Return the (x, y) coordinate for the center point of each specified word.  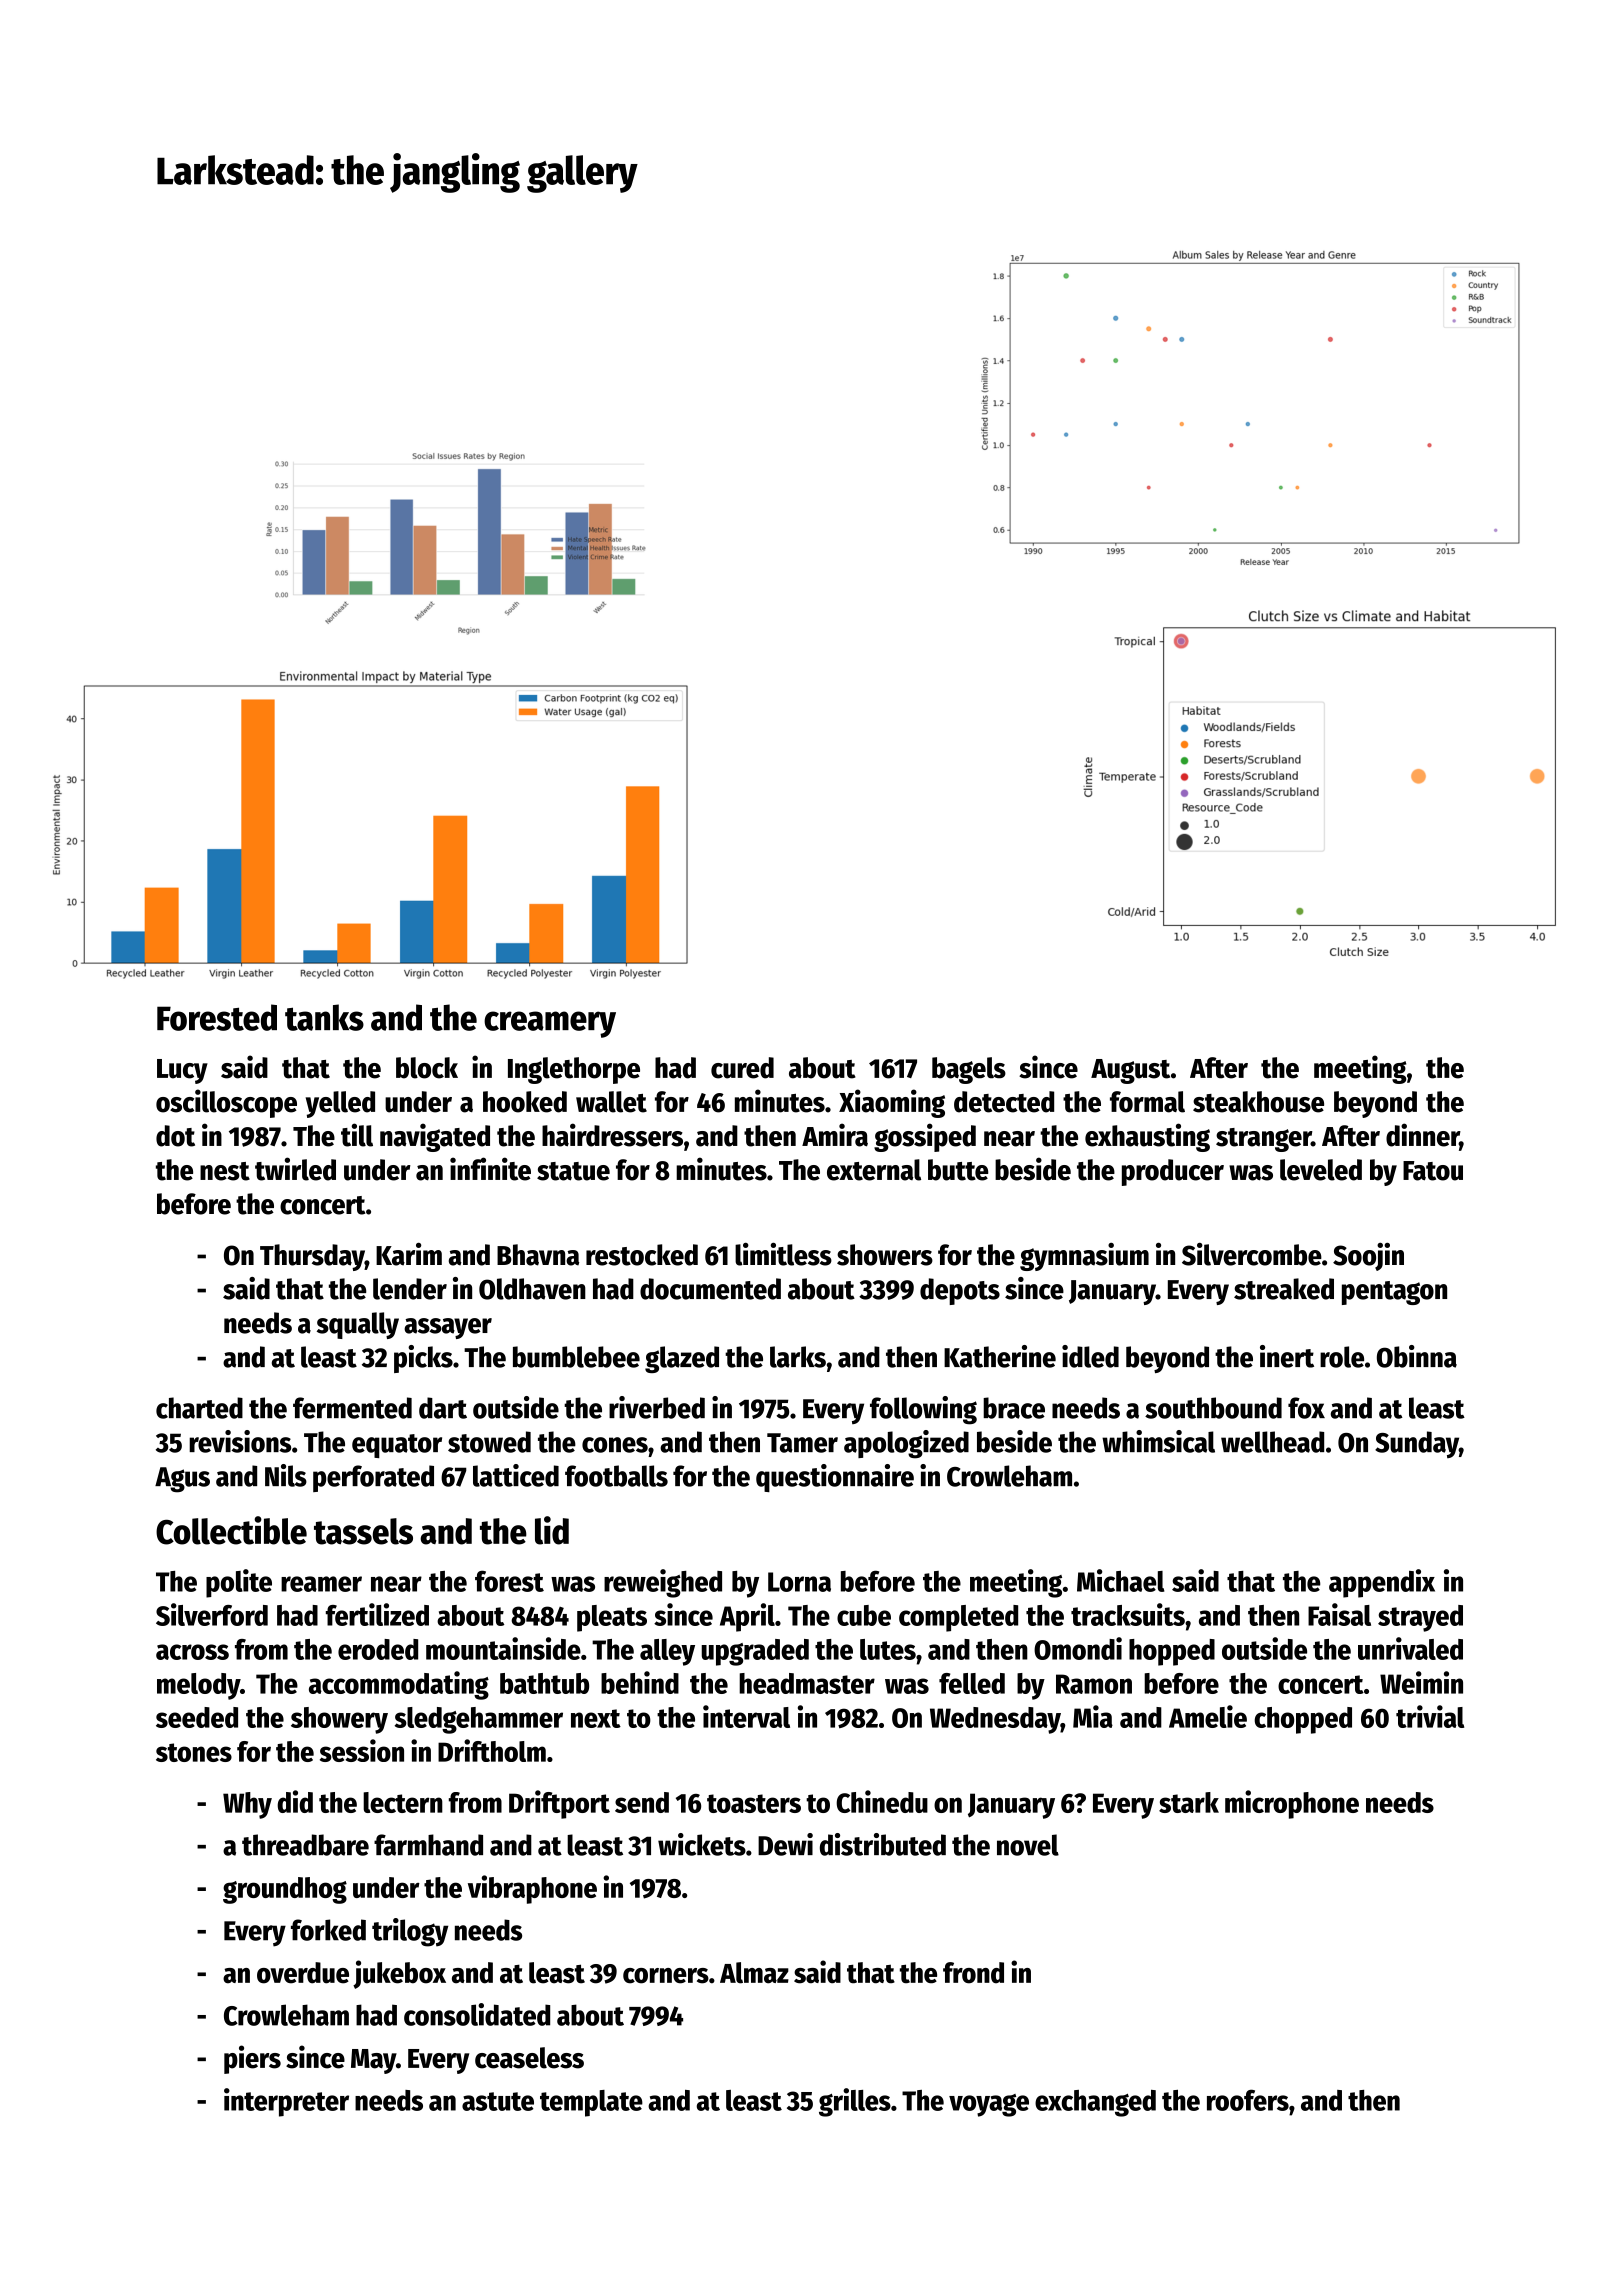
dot (175, 1136)
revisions (240, 1441)
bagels (969, 1070)
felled (972, 1683)
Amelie (1208, 1716)
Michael (1120, 1580)
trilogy (410, 1932)
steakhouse (1258, 1102)
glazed (682, 1359)
